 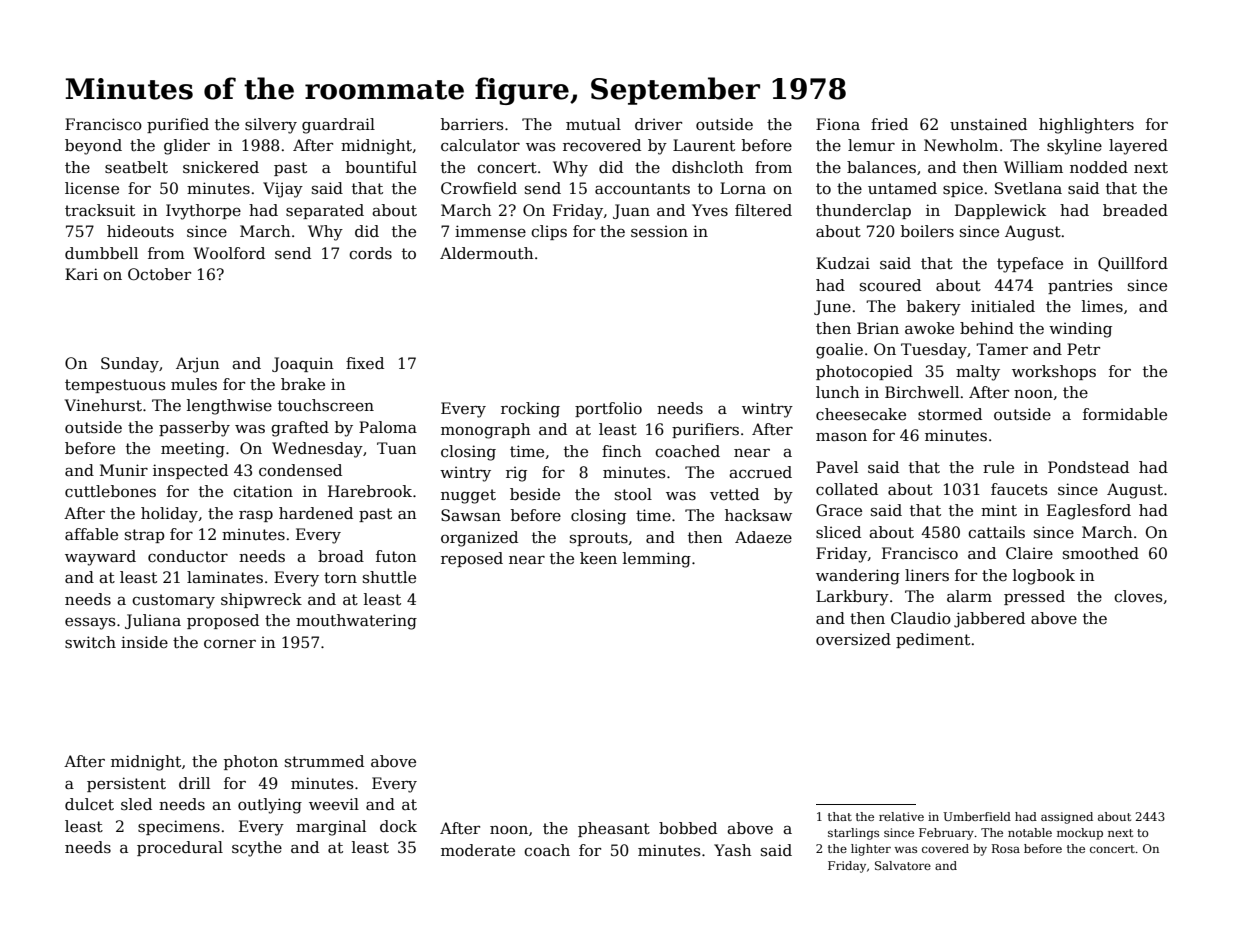 What do you see at coordinates (837, 392) in the page?
I see `lunch` at bounding box center [837, 392].
